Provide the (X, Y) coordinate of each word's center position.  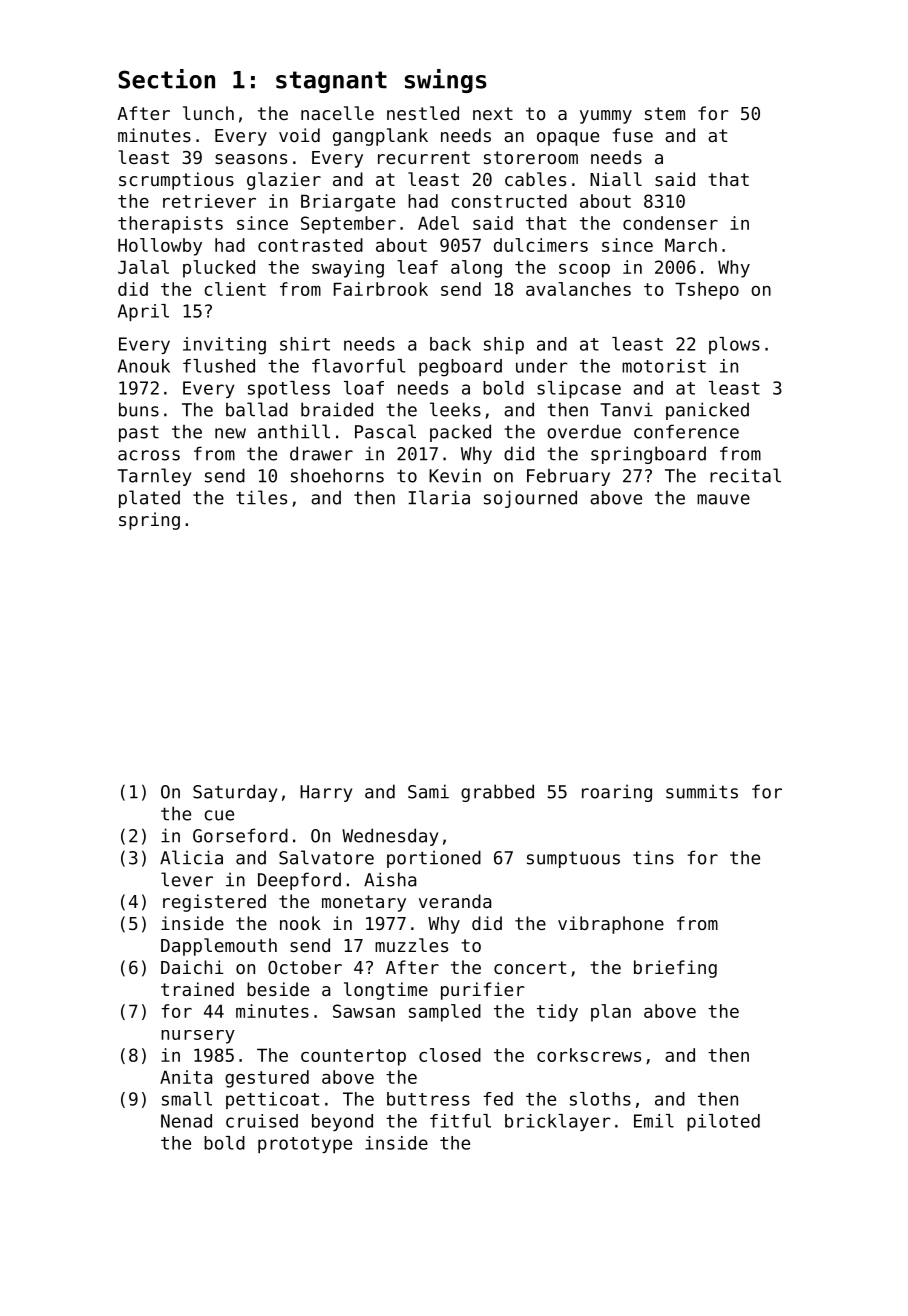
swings (446, 81)
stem (665, 113)
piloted (723, 1122)
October (305, 967)
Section (167, 79)
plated (149, 499)
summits (702, 791)
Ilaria (439, 497)
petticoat (272, 1100)
